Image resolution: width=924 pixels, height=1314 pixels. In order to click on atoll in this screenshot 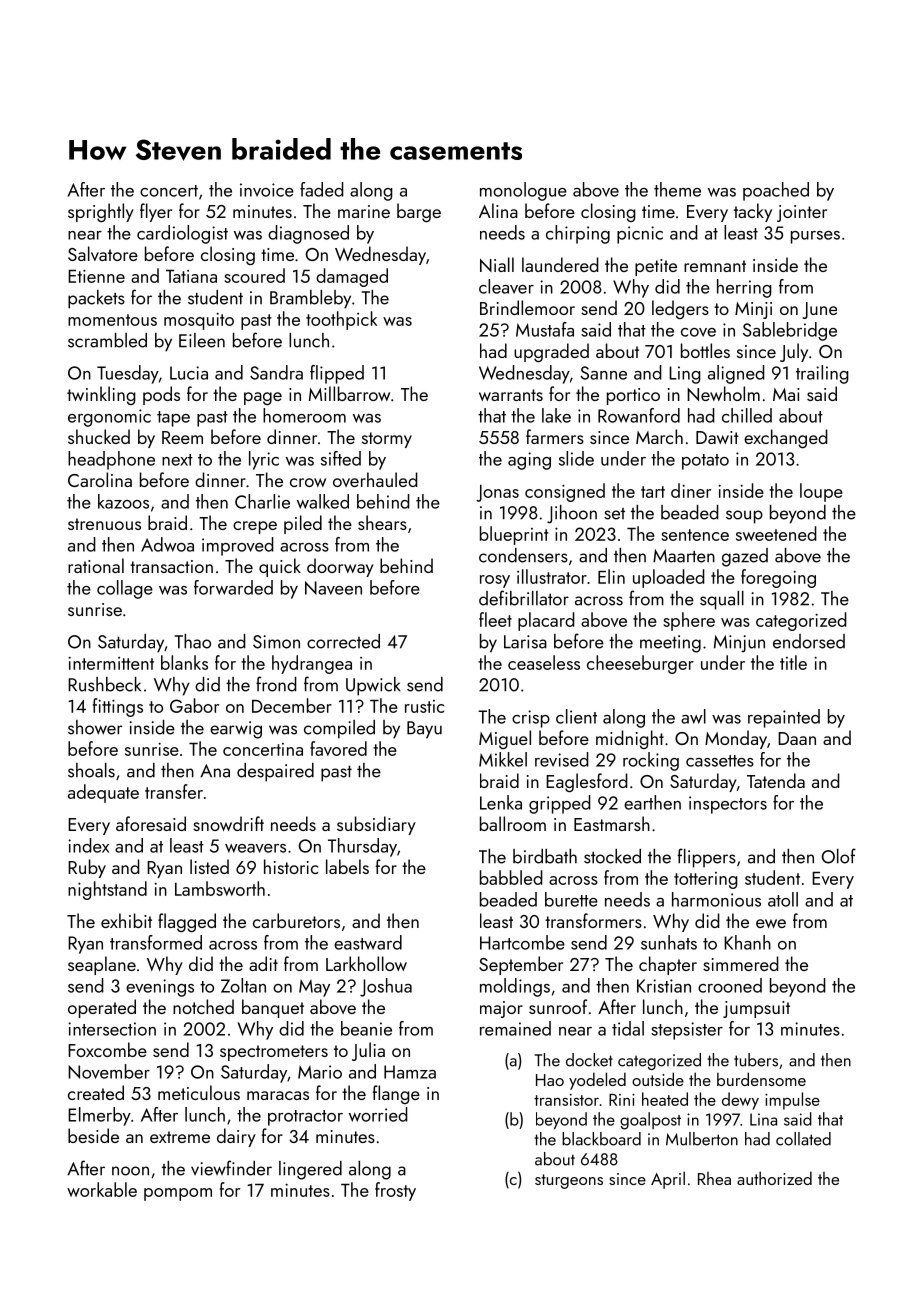, I will do `click(783, 899)`.
